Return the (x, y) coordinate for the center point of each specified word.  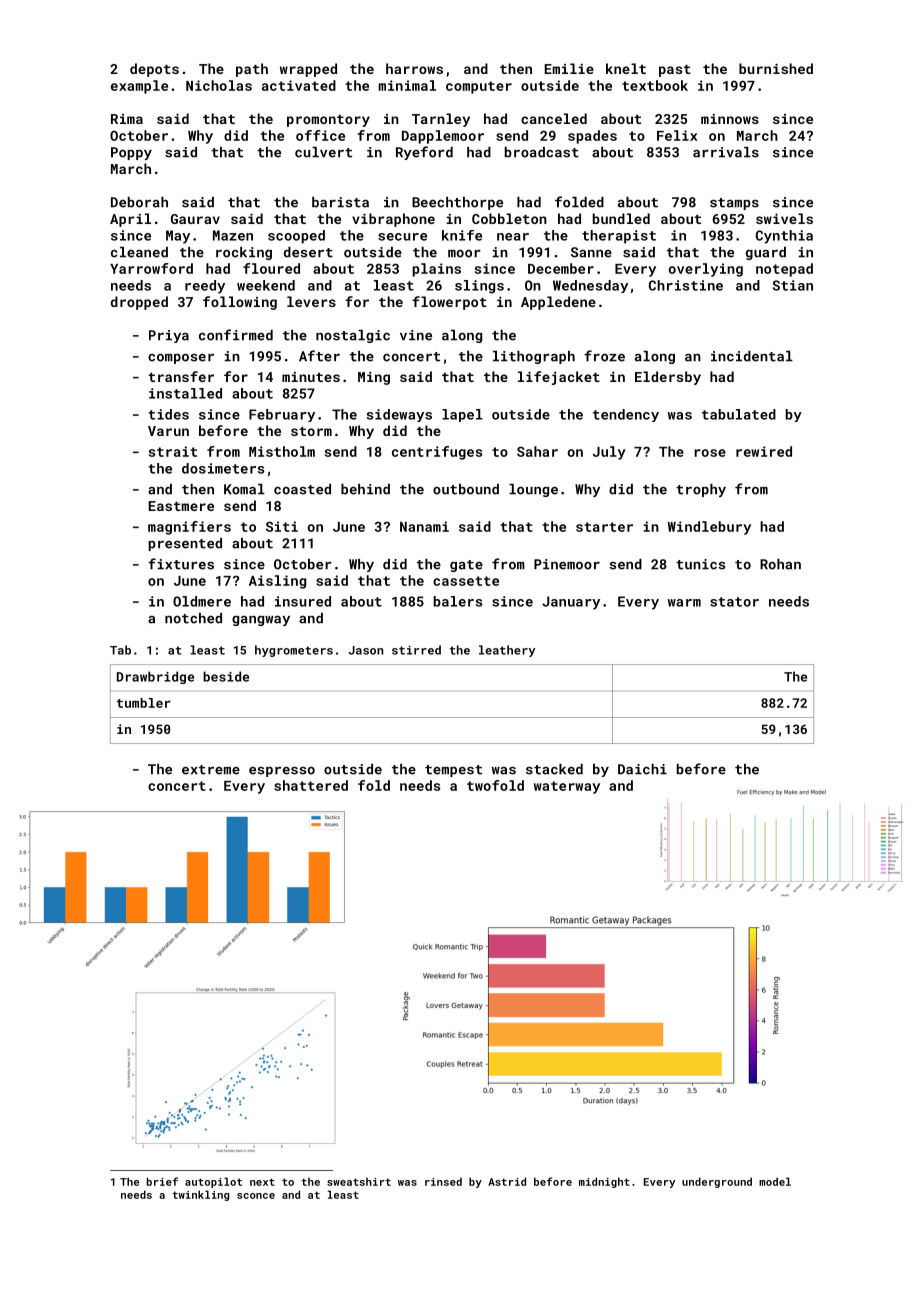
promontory (328, 121)
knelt (626, 68)
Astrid (507, 1181)
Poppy (131, 153)
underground (717, 1182)
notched (193, 618)
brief (162, 1181)
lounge (533, 490)
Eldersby (668, 378)
